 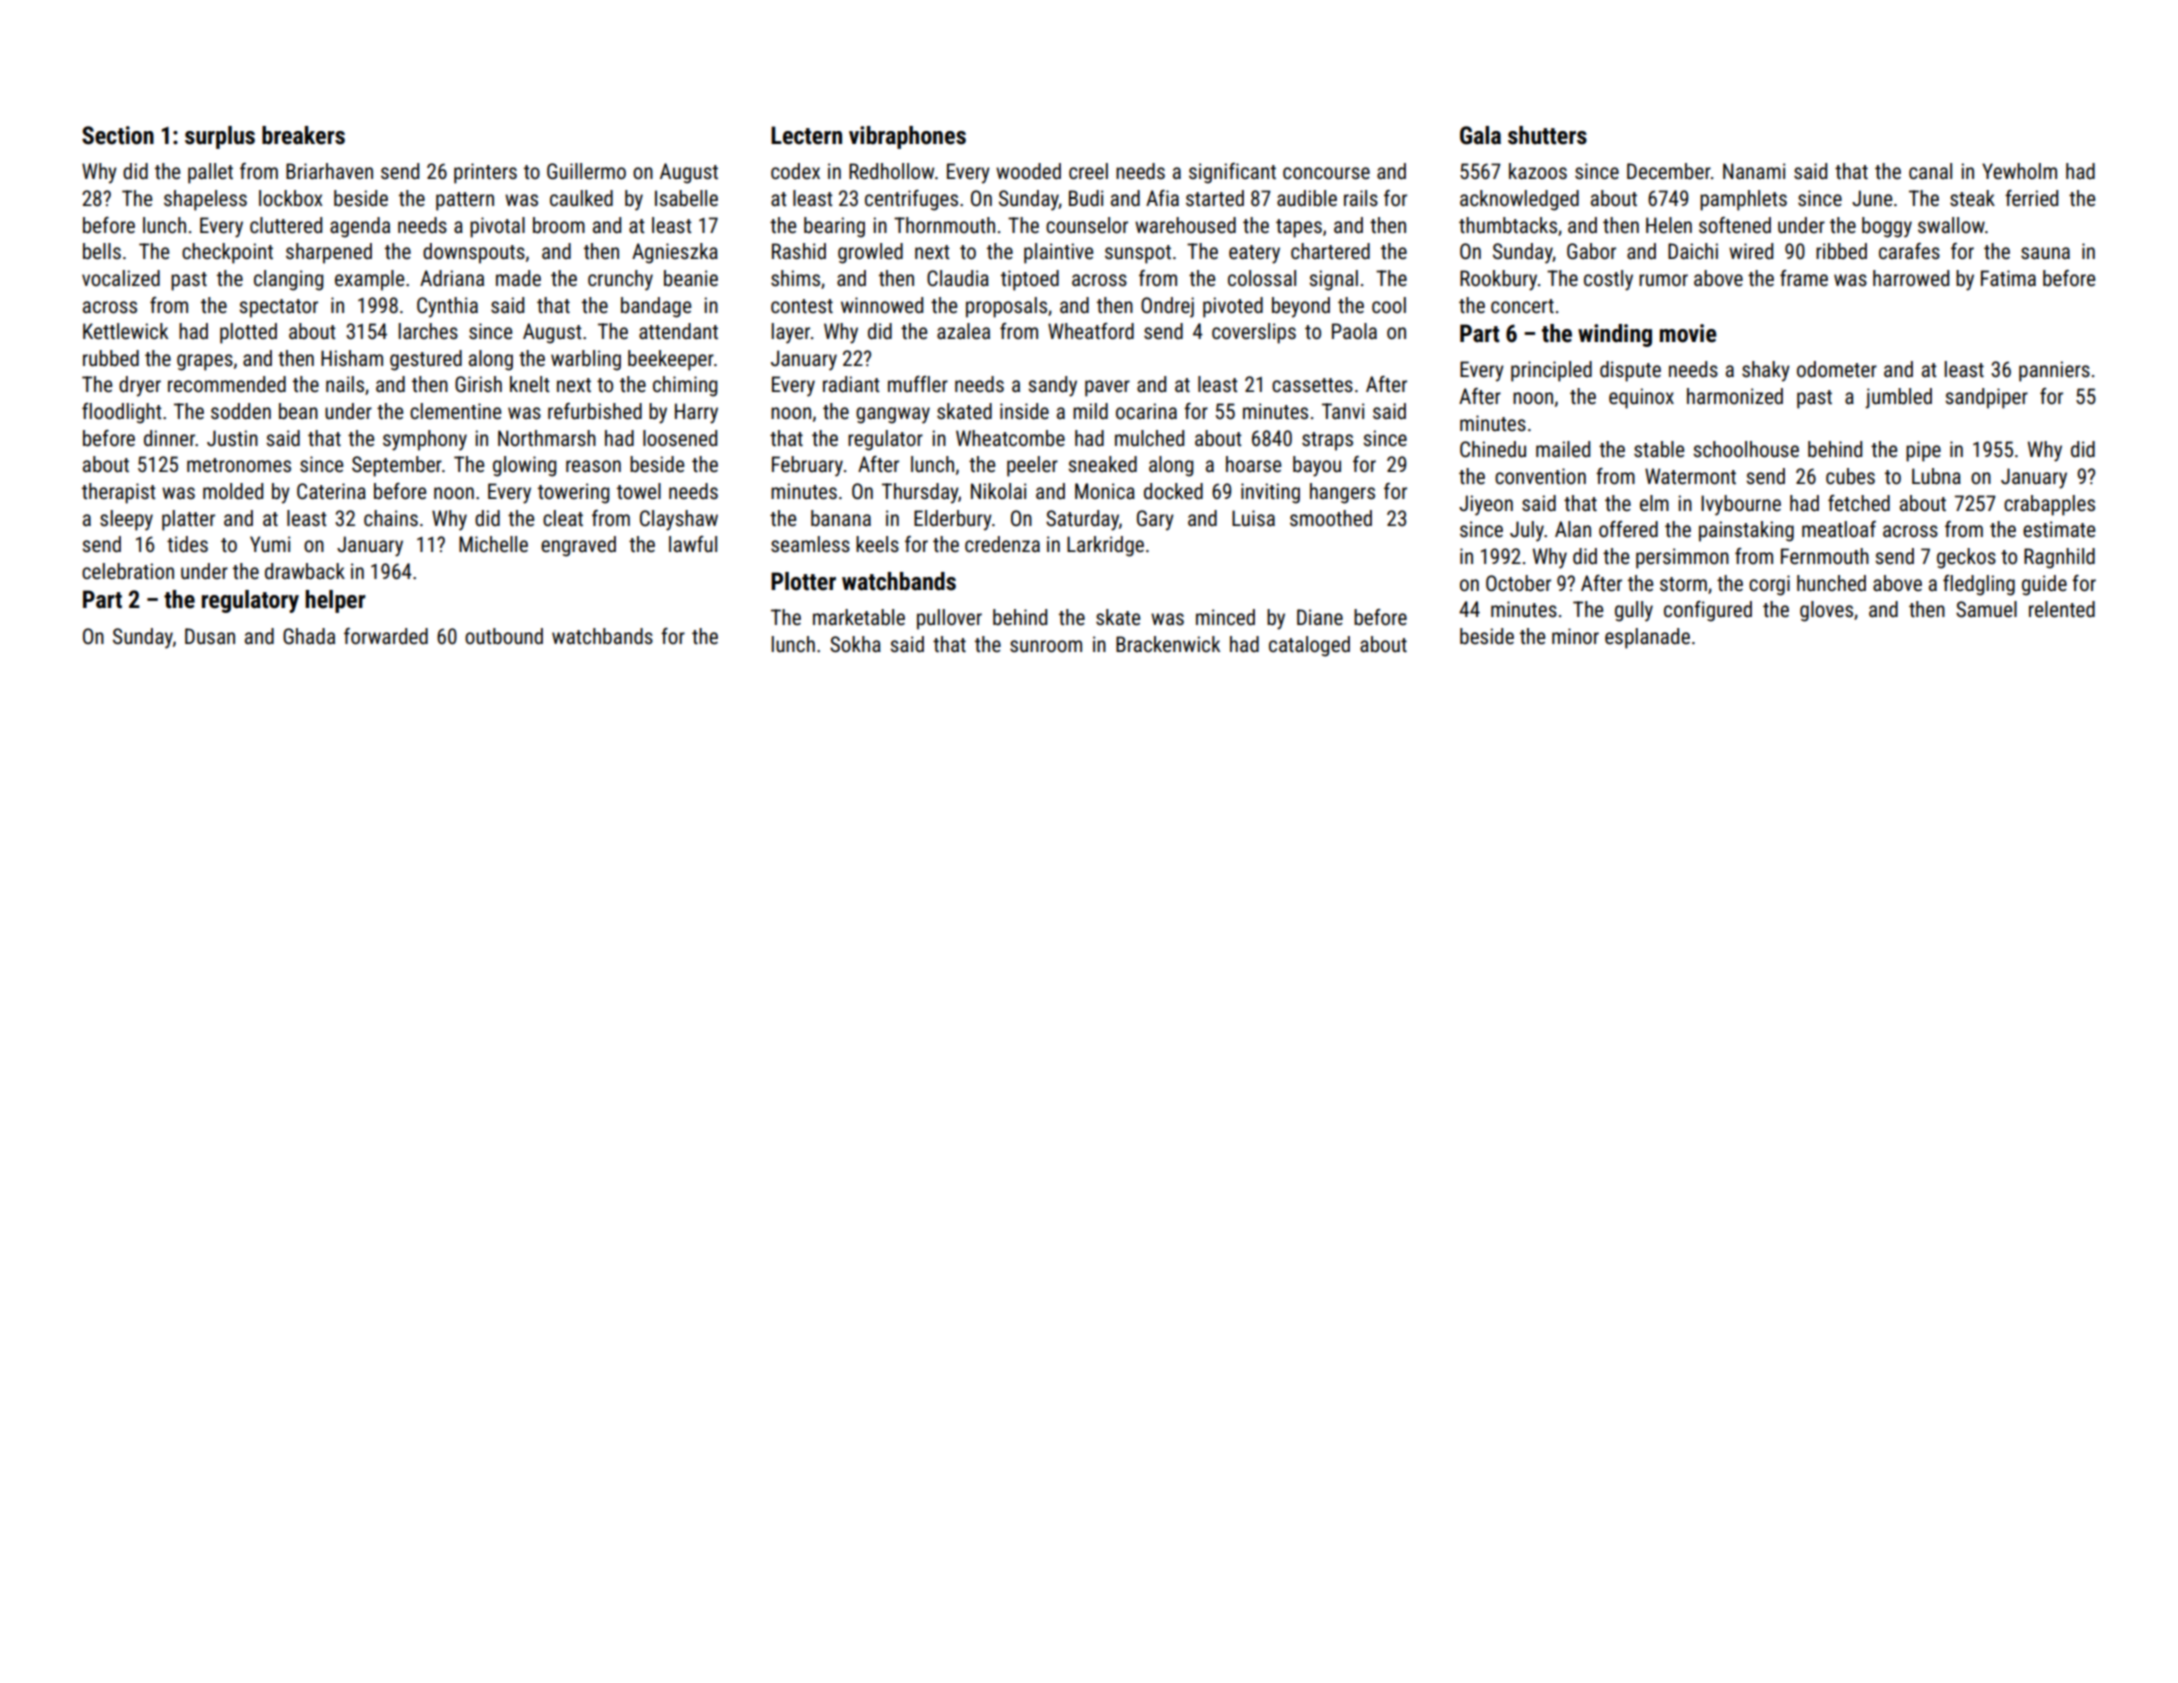 What do you see at coordinates (1647, 638) in the document?
I see `esplanade` at bounding box center [1647, 638].
